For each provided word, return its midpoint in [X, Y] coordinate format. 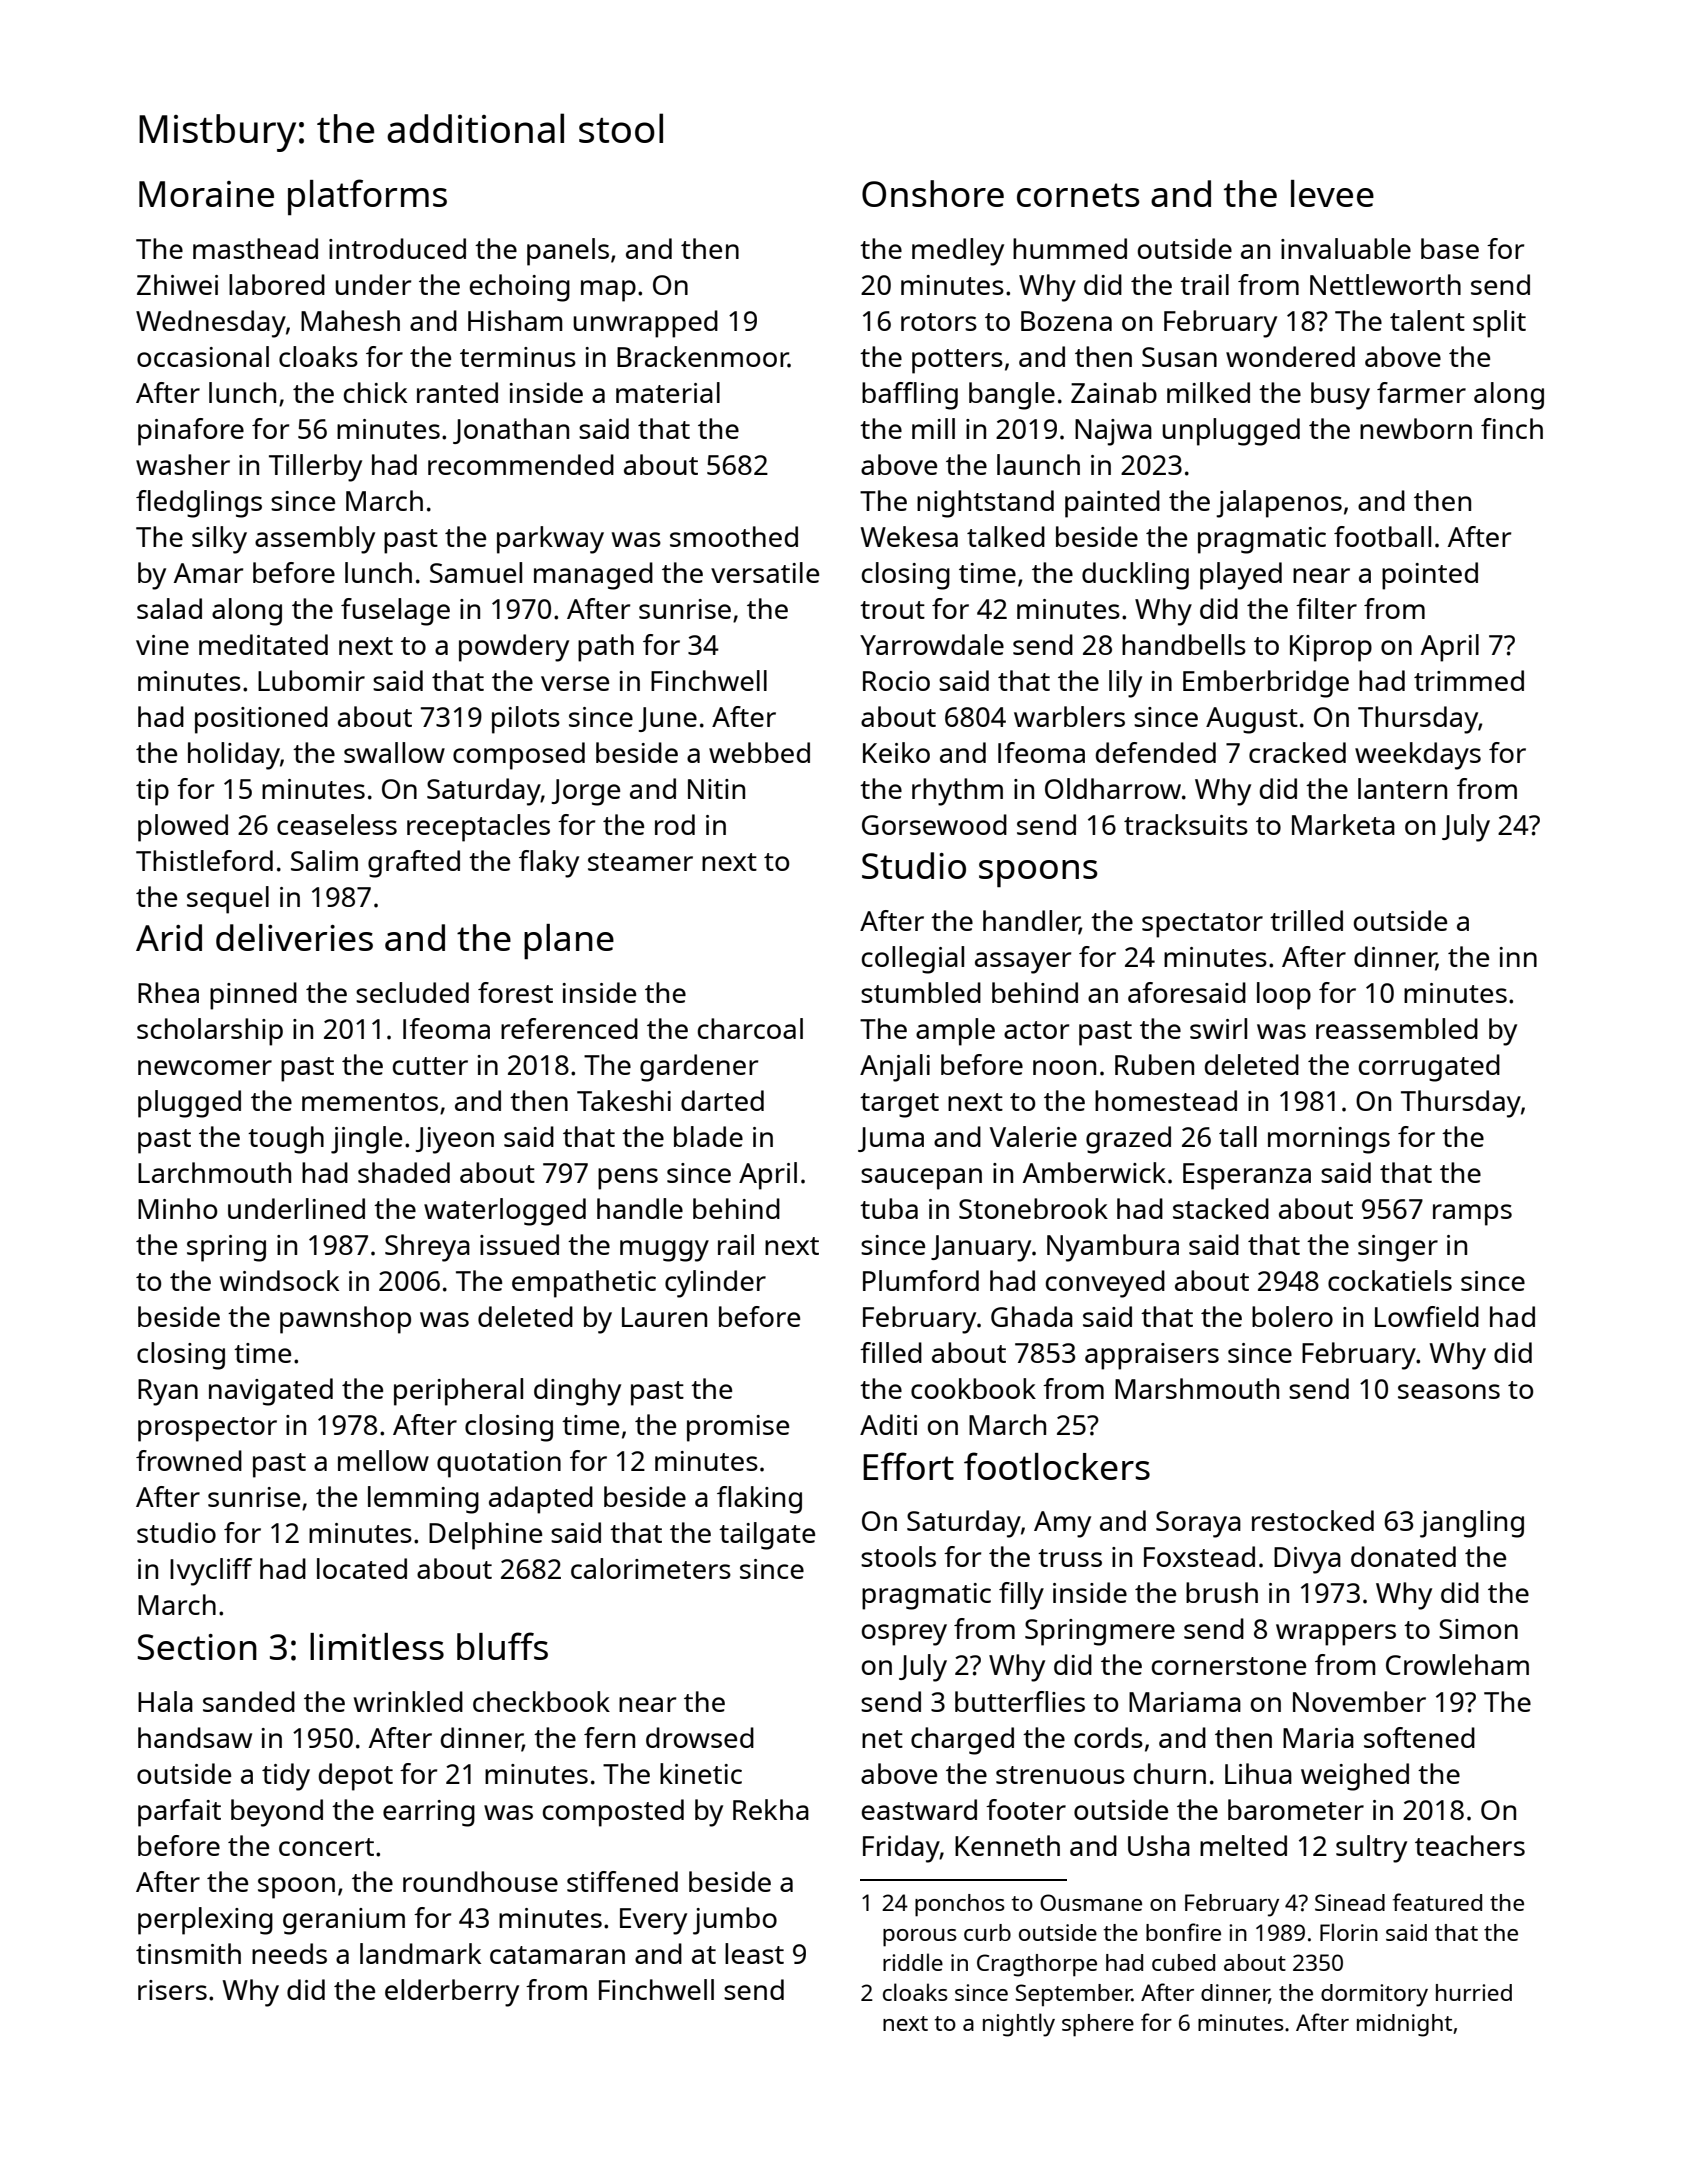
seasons [1449, 1391]
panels [568, 252]
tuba [889, 1208]
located [362, 1568]
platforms [367, 197]
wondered [1290, 356]
